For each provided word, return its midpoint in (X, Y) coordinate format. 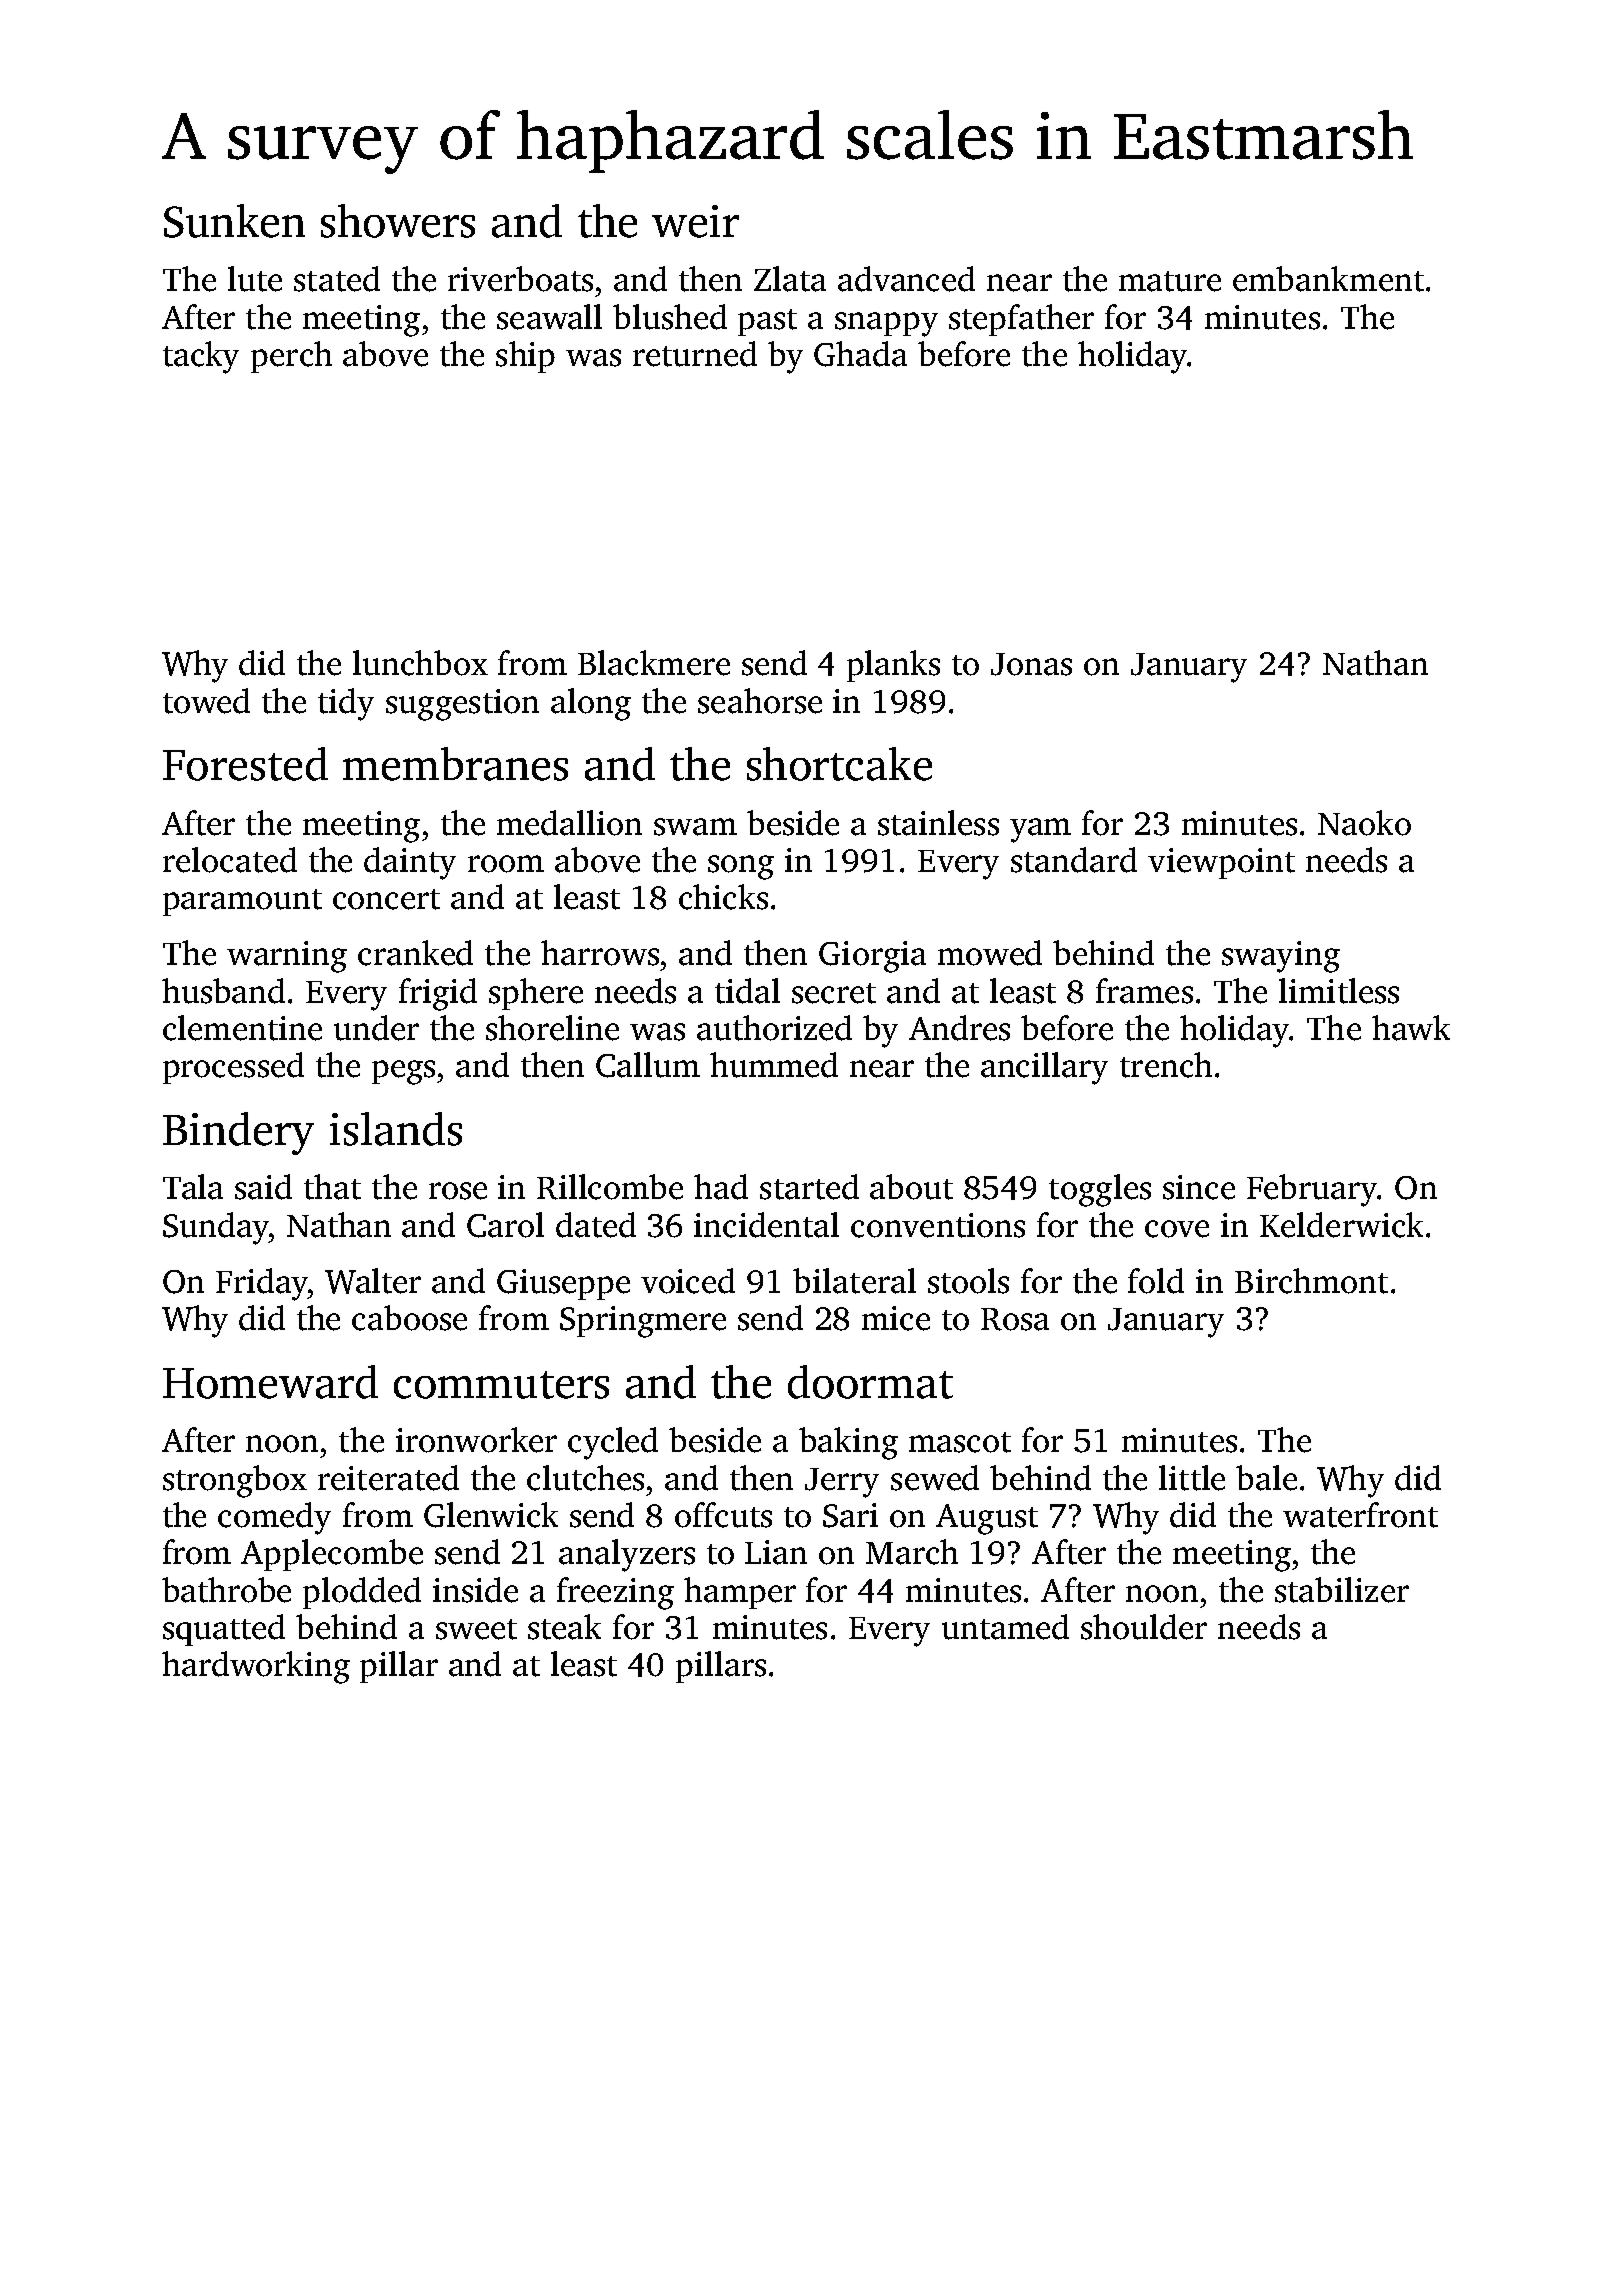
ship (525, 357)
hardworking (256, 1667)
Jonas (1031, 664)
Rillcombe (610, 1187)
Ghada (860, 354)
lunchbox (420, 663)
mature (1170, 281)
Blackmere (654, 663)
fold (1156, 1281)
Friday (261, 1284)
